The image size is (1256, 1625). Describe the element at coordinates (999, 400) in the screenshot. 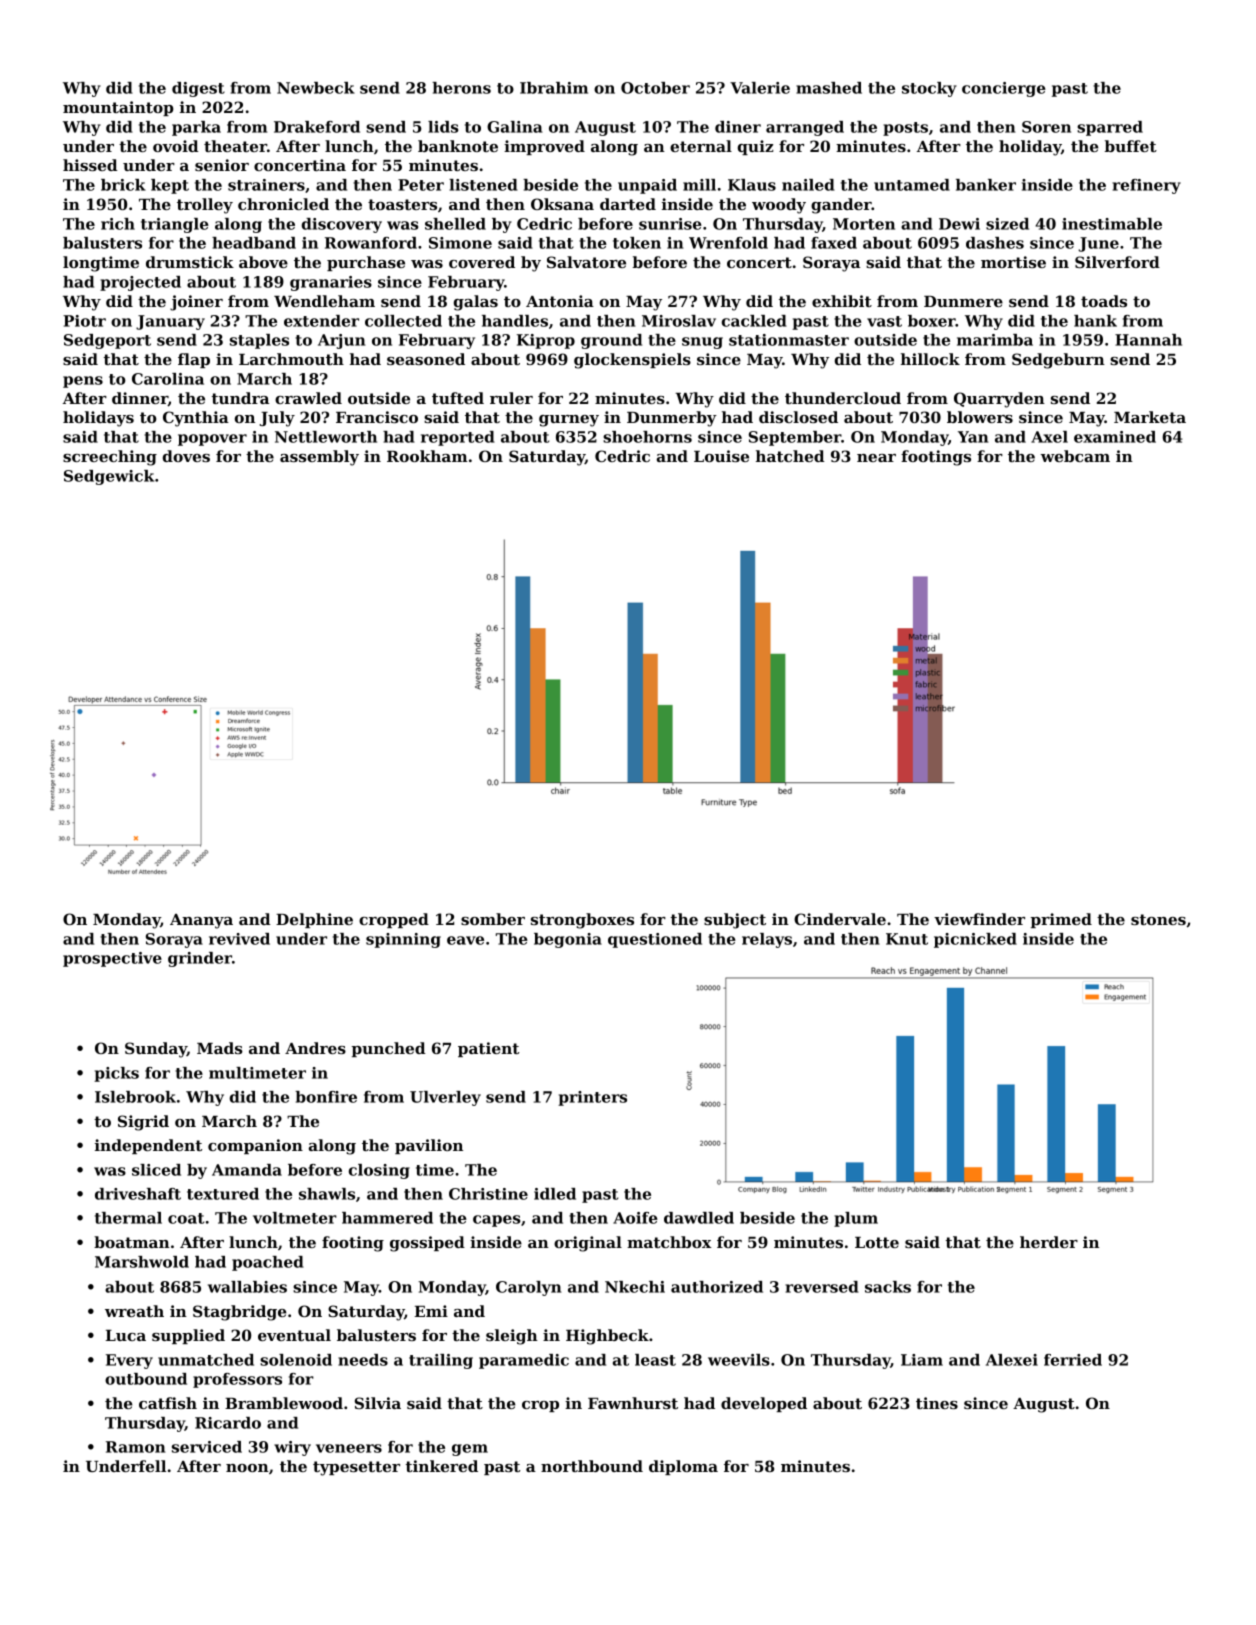

I see `Quarryden` at that location.
